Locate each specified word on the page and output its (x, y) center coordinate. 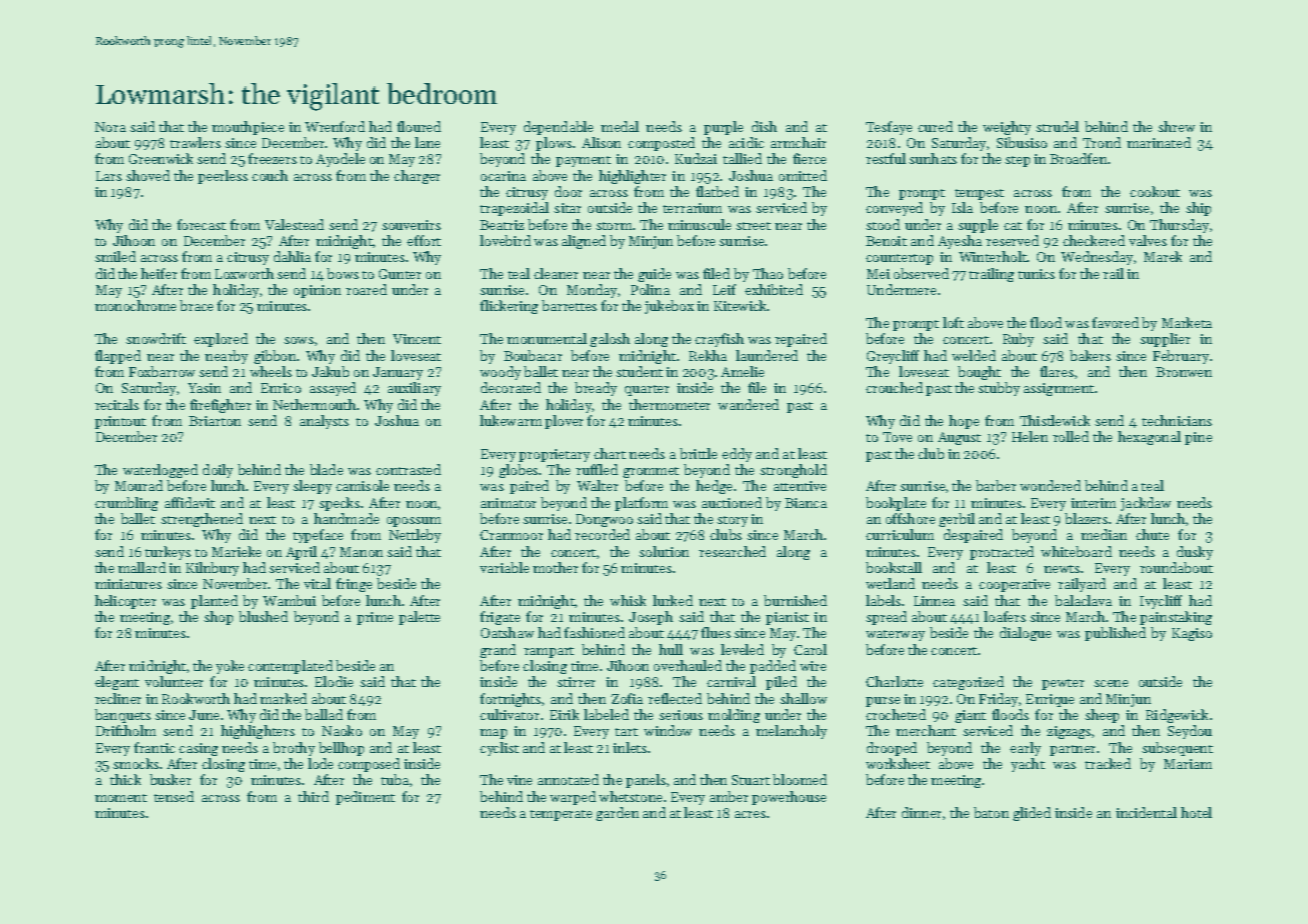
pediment (365, 798)
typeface (318, 536)
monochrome (135, 305)
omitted (803, 175)
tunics (1036, 274)
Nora (110, 127)
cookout (1155, 191)
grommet (651, 472)
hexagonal (1149, 438)
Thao (768, 273)
